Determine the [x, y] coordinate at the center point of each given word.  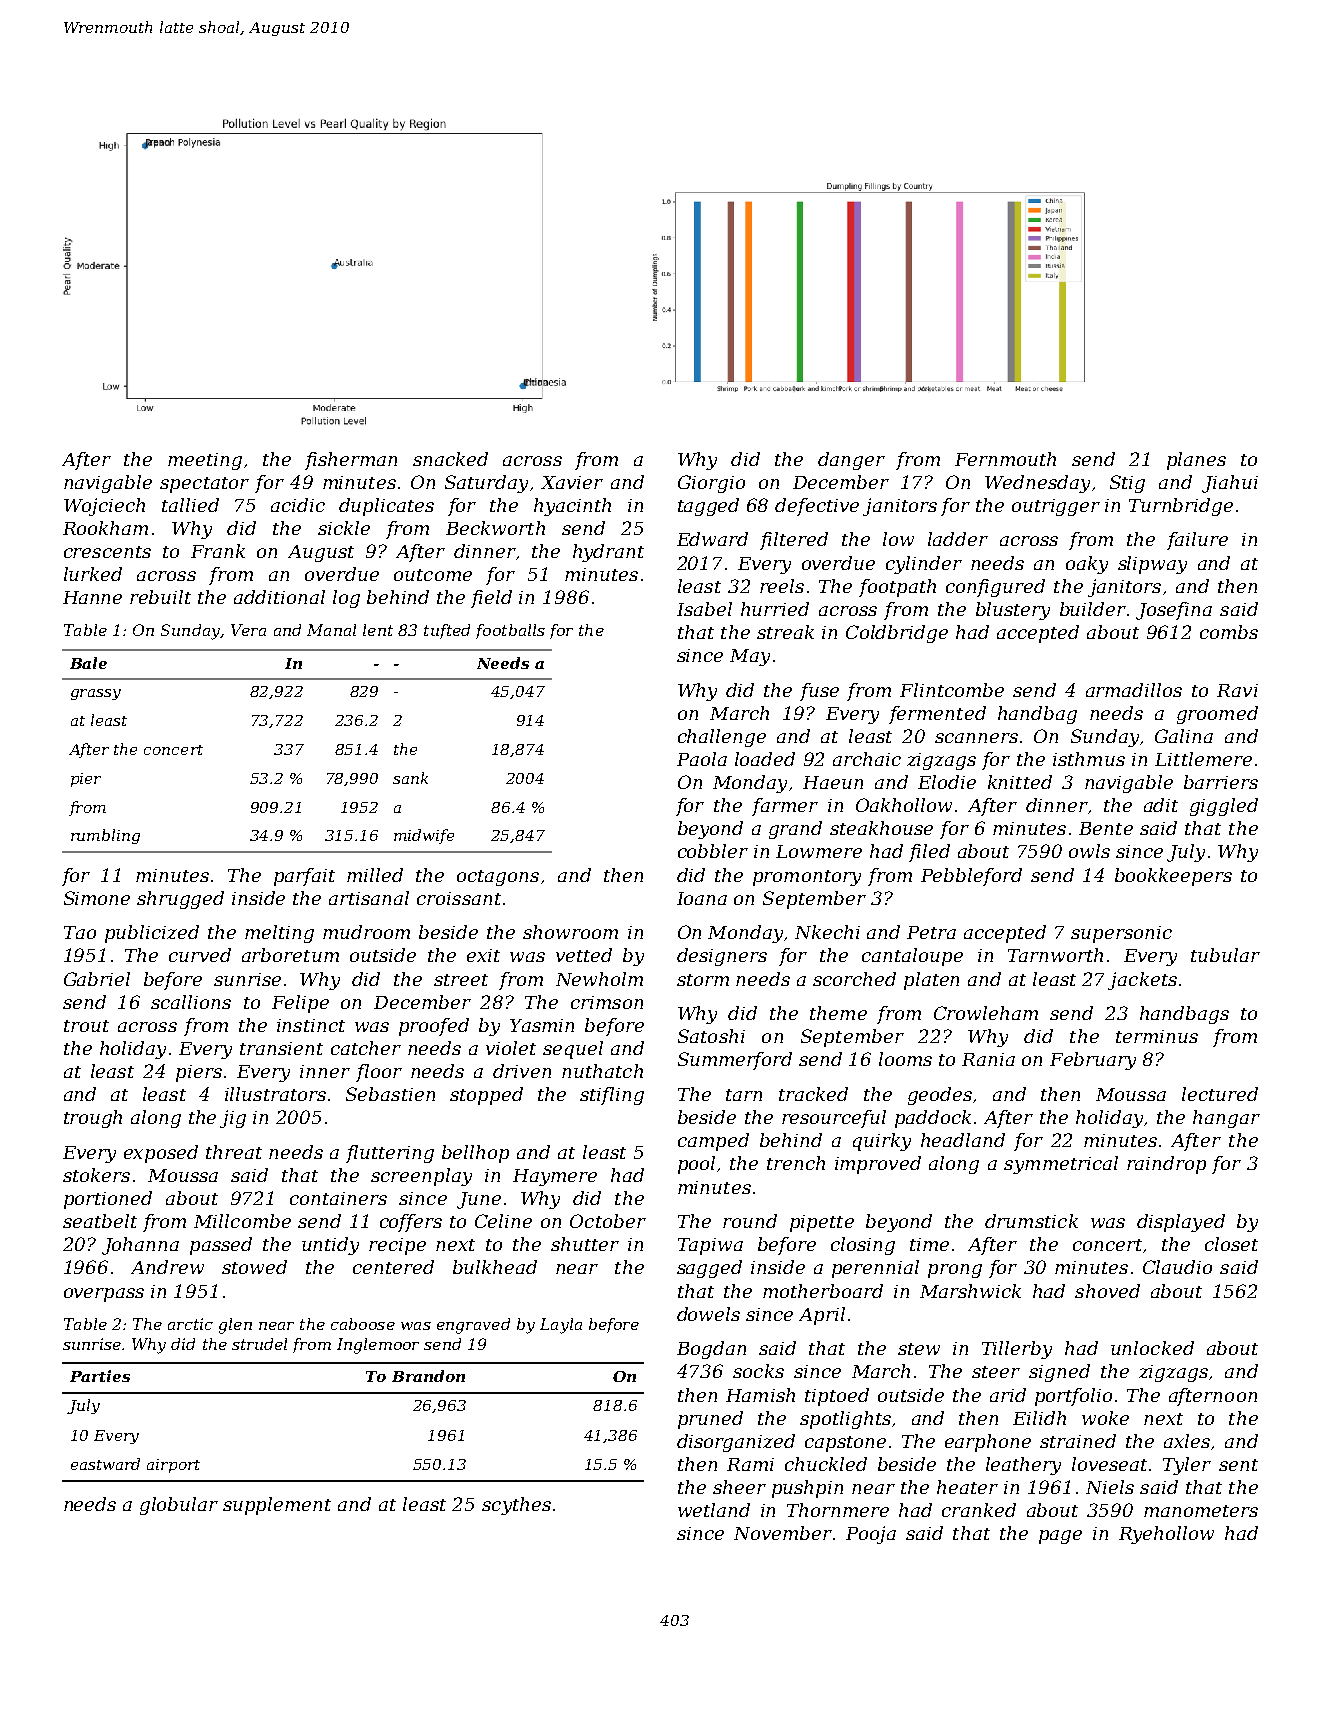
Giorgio [711, 484]
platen [931, 981]
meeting [205, 461]
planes [1196, 461]
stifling [612, 1096]
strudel [259, 1344]
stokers [96, 1175]
